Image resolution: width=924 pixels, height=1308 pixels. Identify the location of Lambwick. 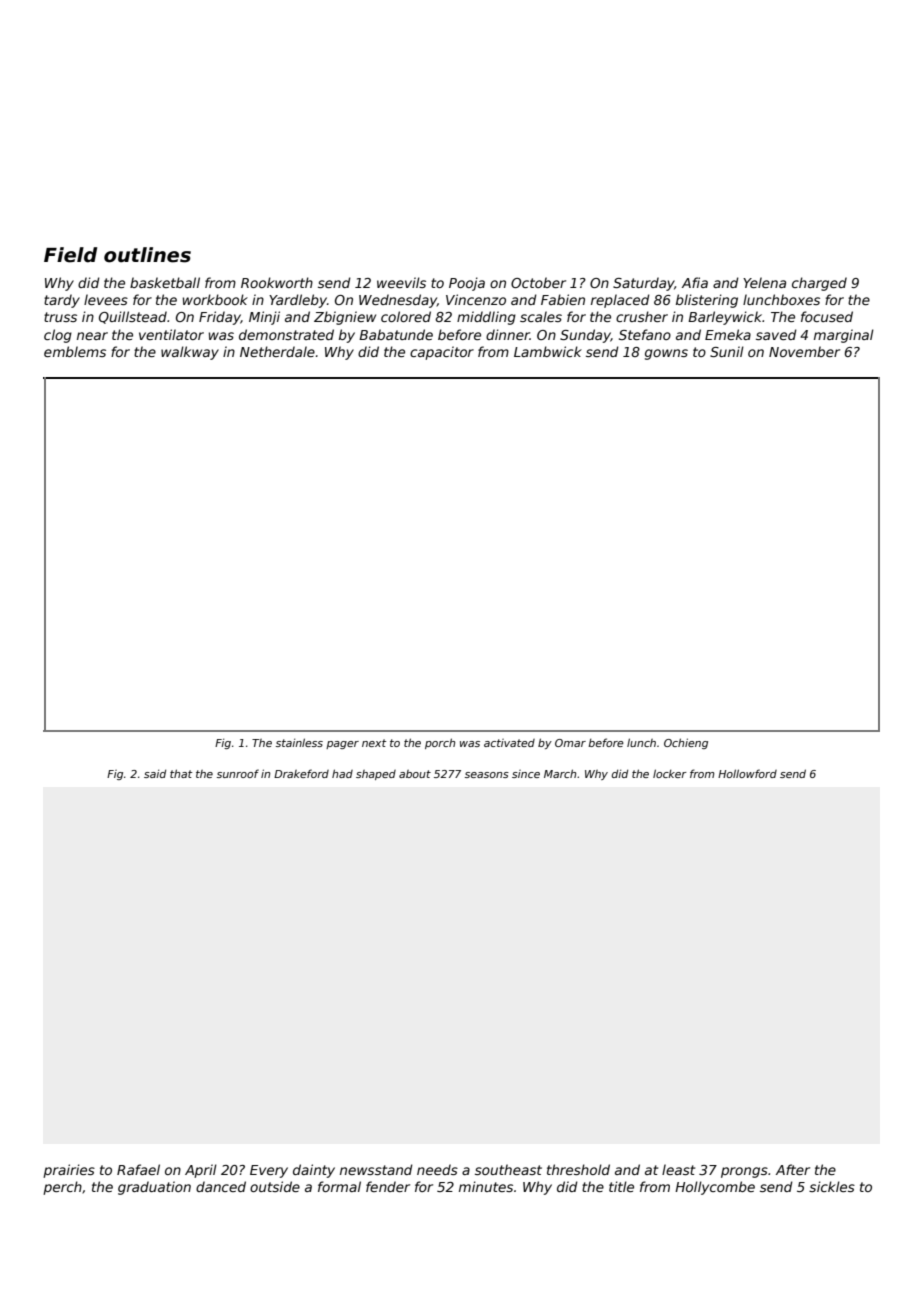
(548, 351).
